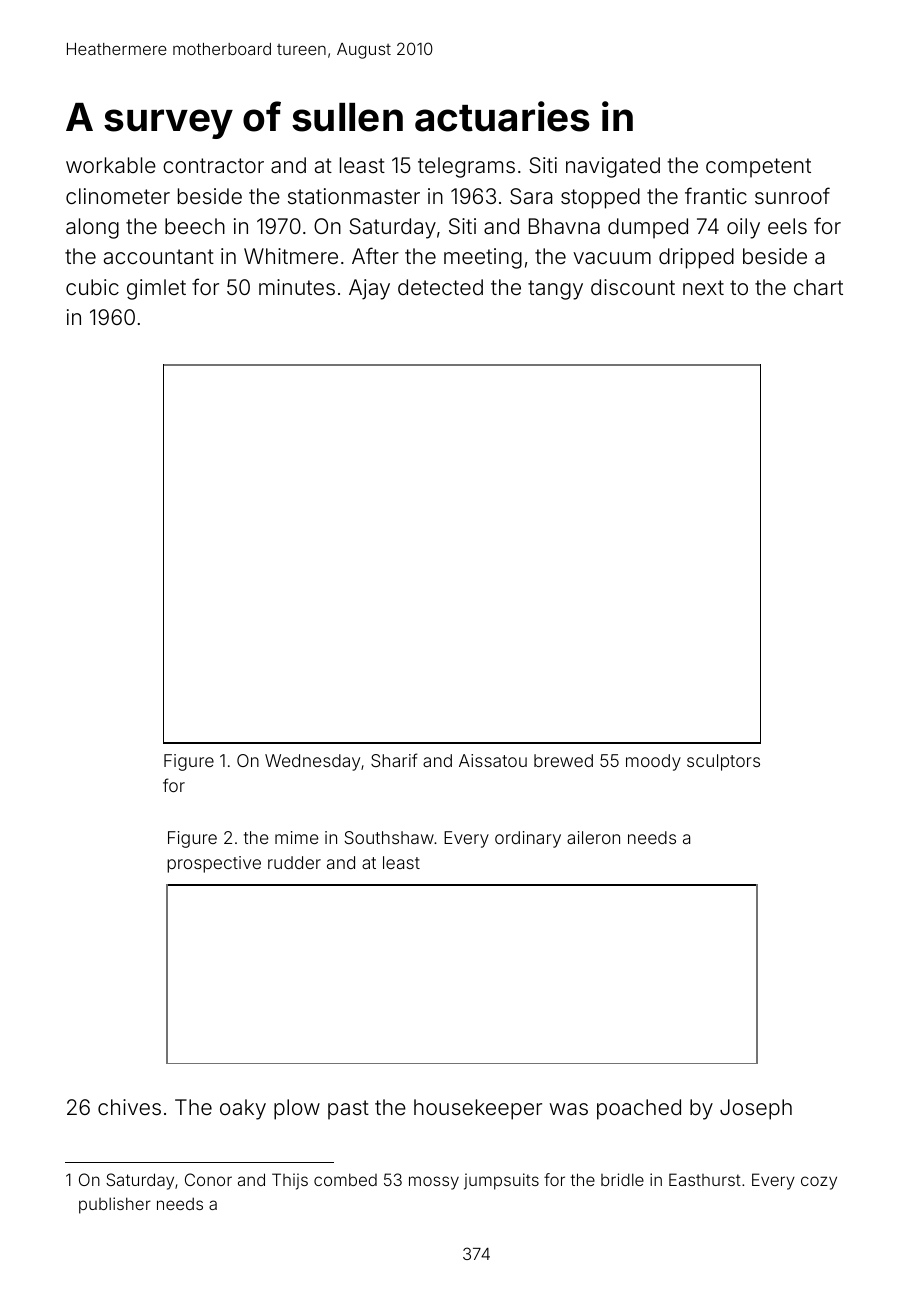  I want to click on tangy, so click(555, 290).
